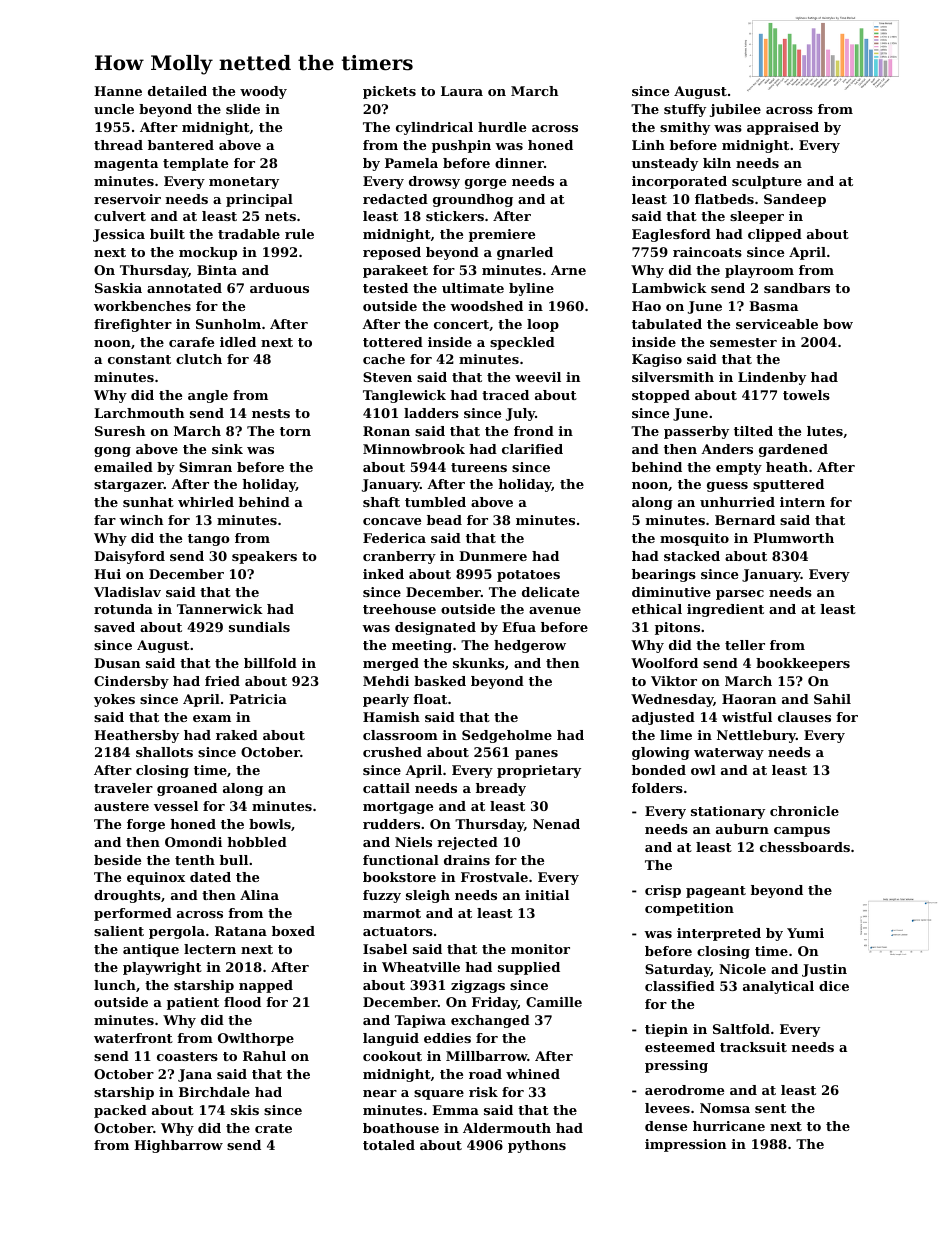  I want to click on sculpture, so click(767, 182).
